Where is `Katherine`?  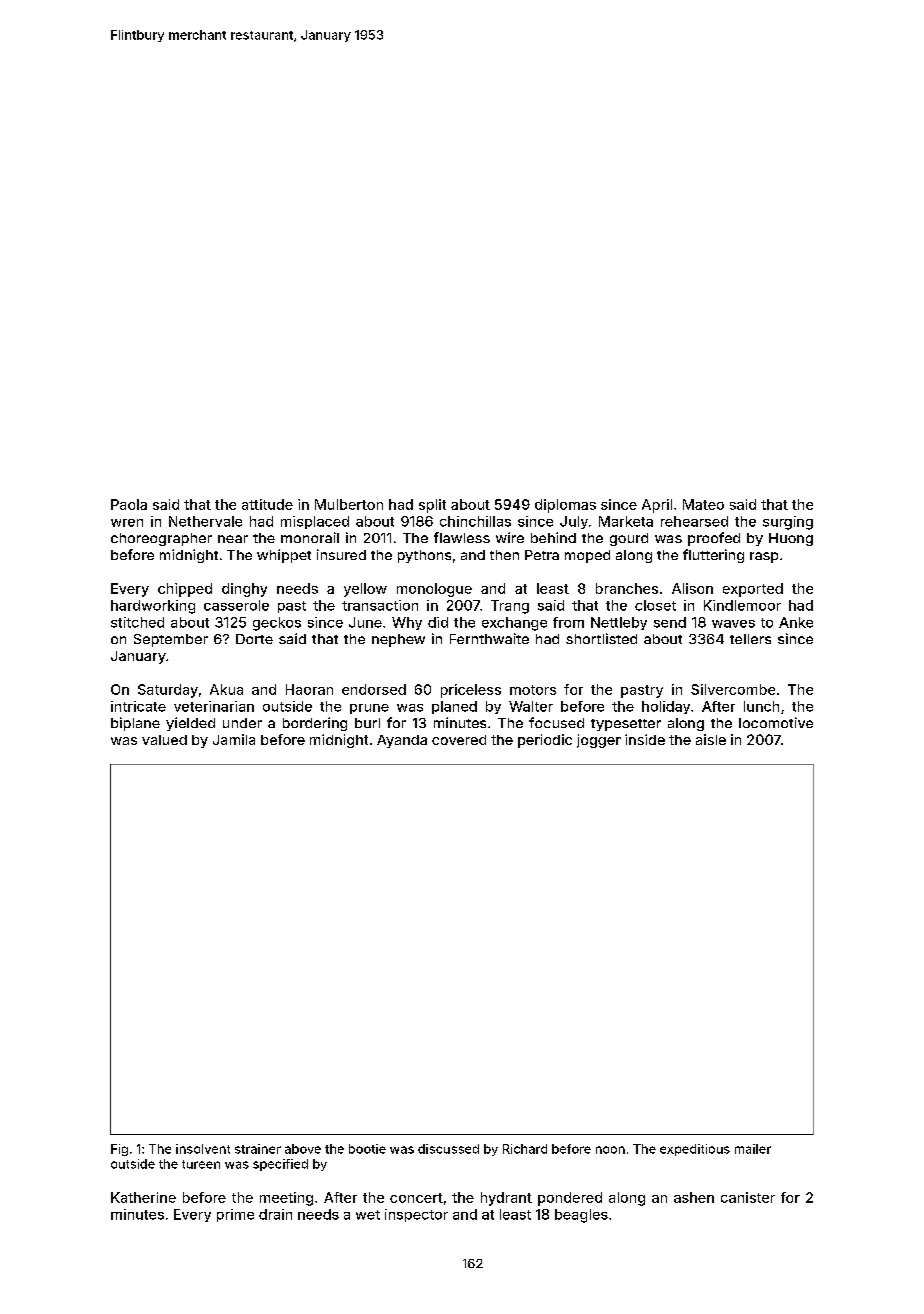
Katherine is located at coordinates (143, 1197).
